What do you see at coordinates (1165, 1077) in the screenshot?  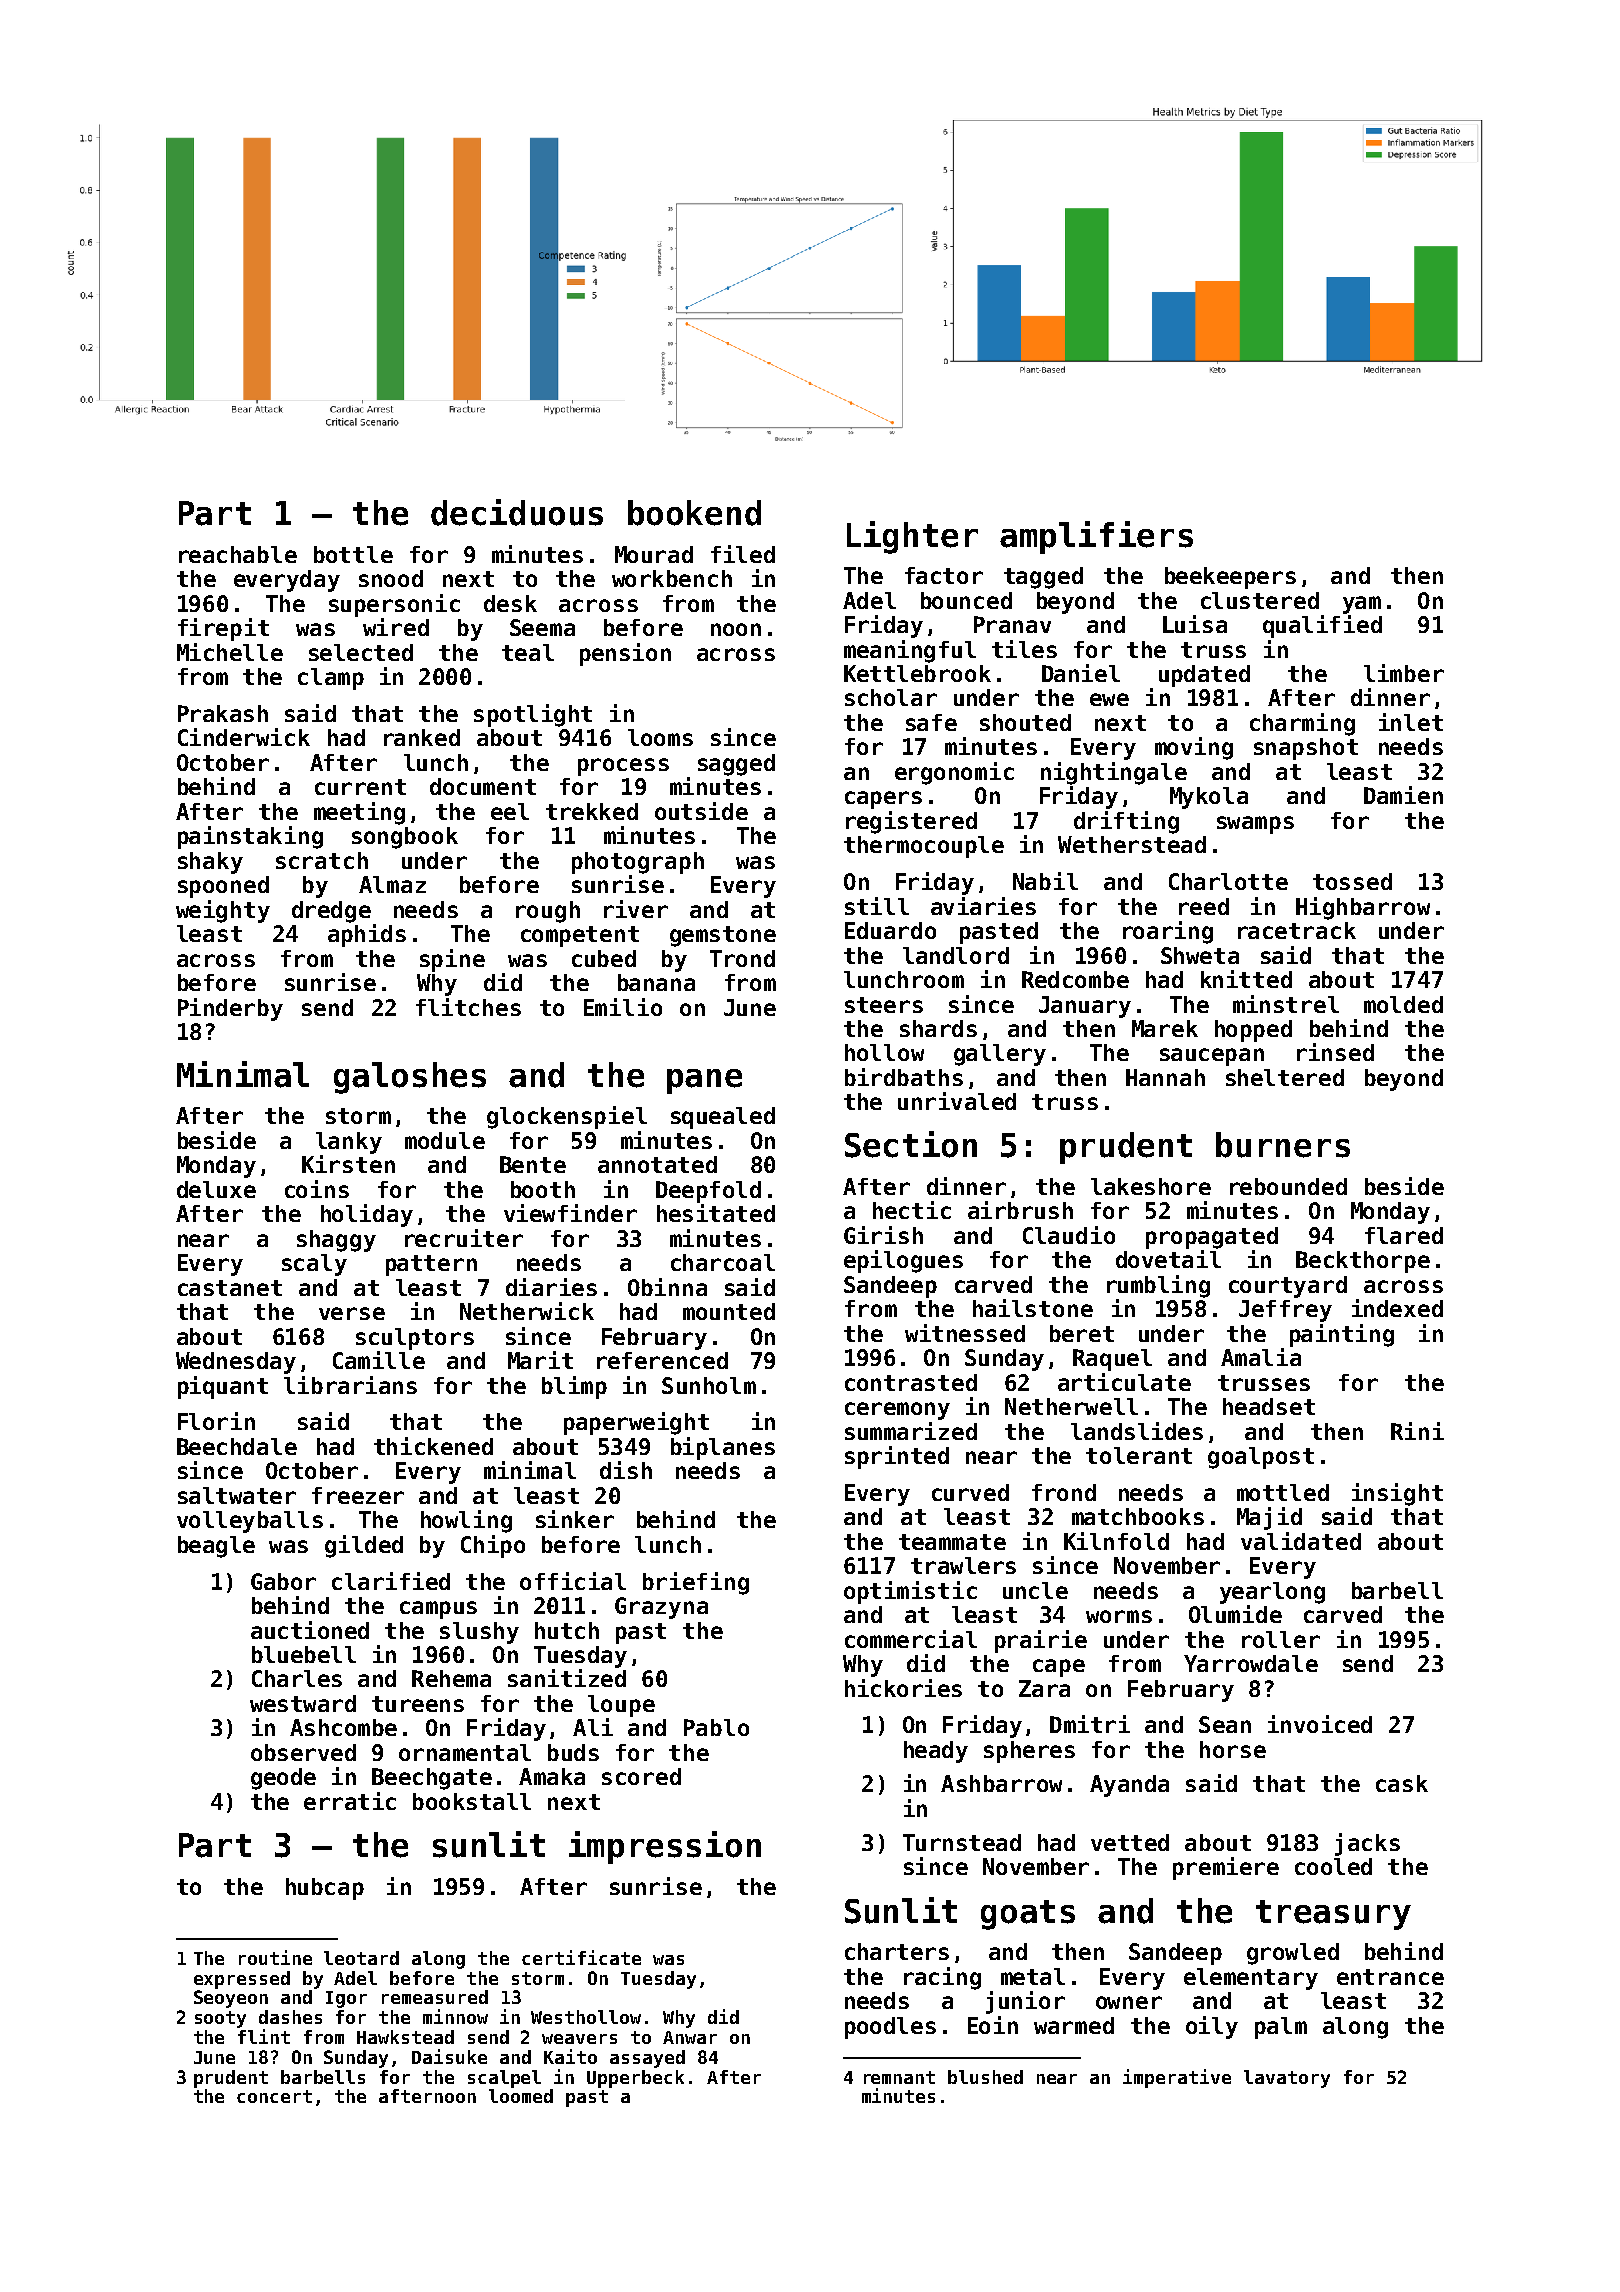 I see `Hannah` at bounding box center [1165, 1077].
